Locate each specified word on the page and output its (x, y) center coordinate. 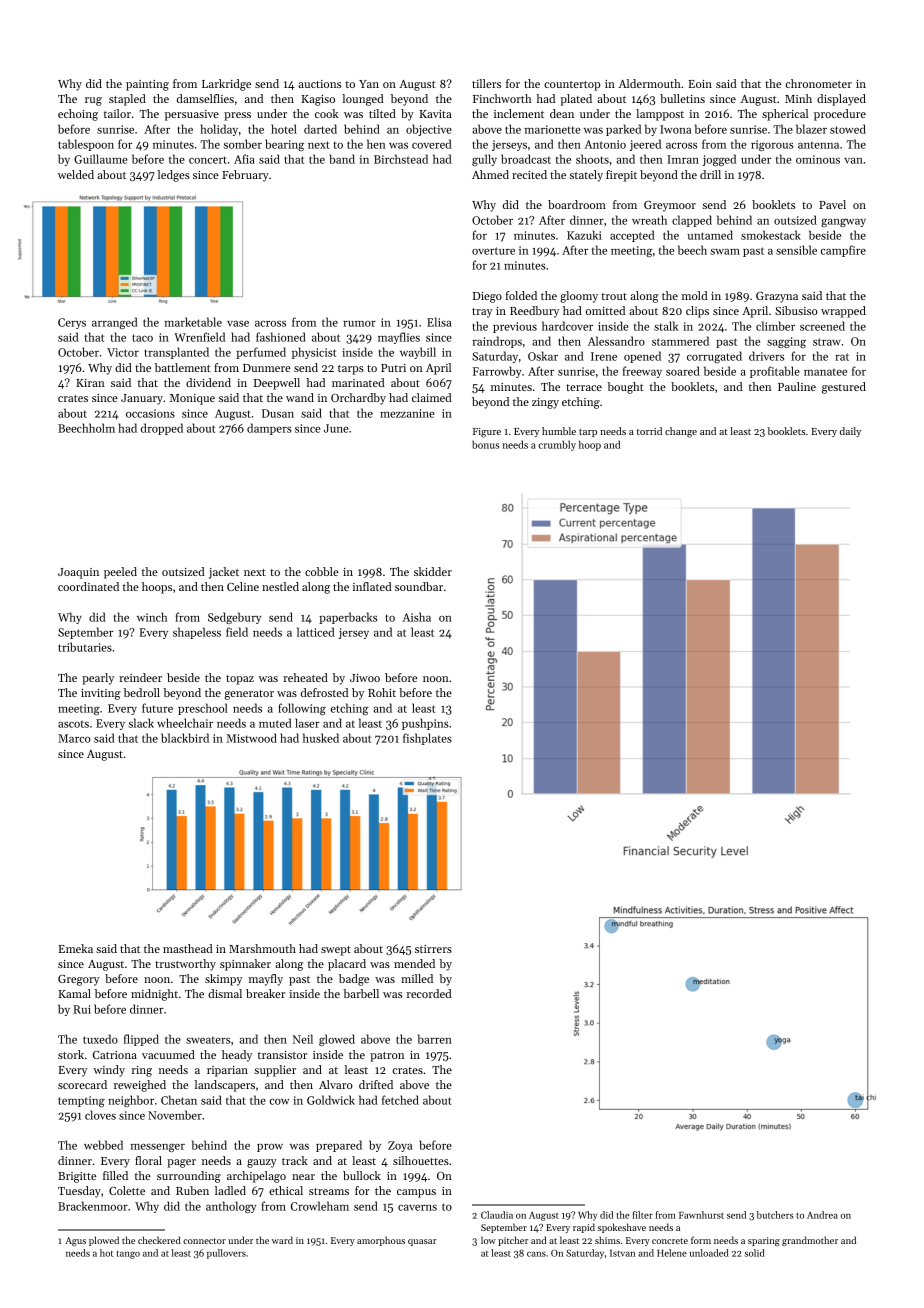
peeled (120, 573)
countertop (572, 86)
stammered (680, 341)
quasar (422, 1242)
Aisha (416, 617)
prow (270, 1148)
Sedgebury (234, 618)
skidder (433, 571)
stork (71, 1054)
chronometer (819, 83)
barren (435, 1039)
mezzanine (407, 413)
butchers (775, 1215)
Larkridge (226, 85)
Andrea (822, 1215)
